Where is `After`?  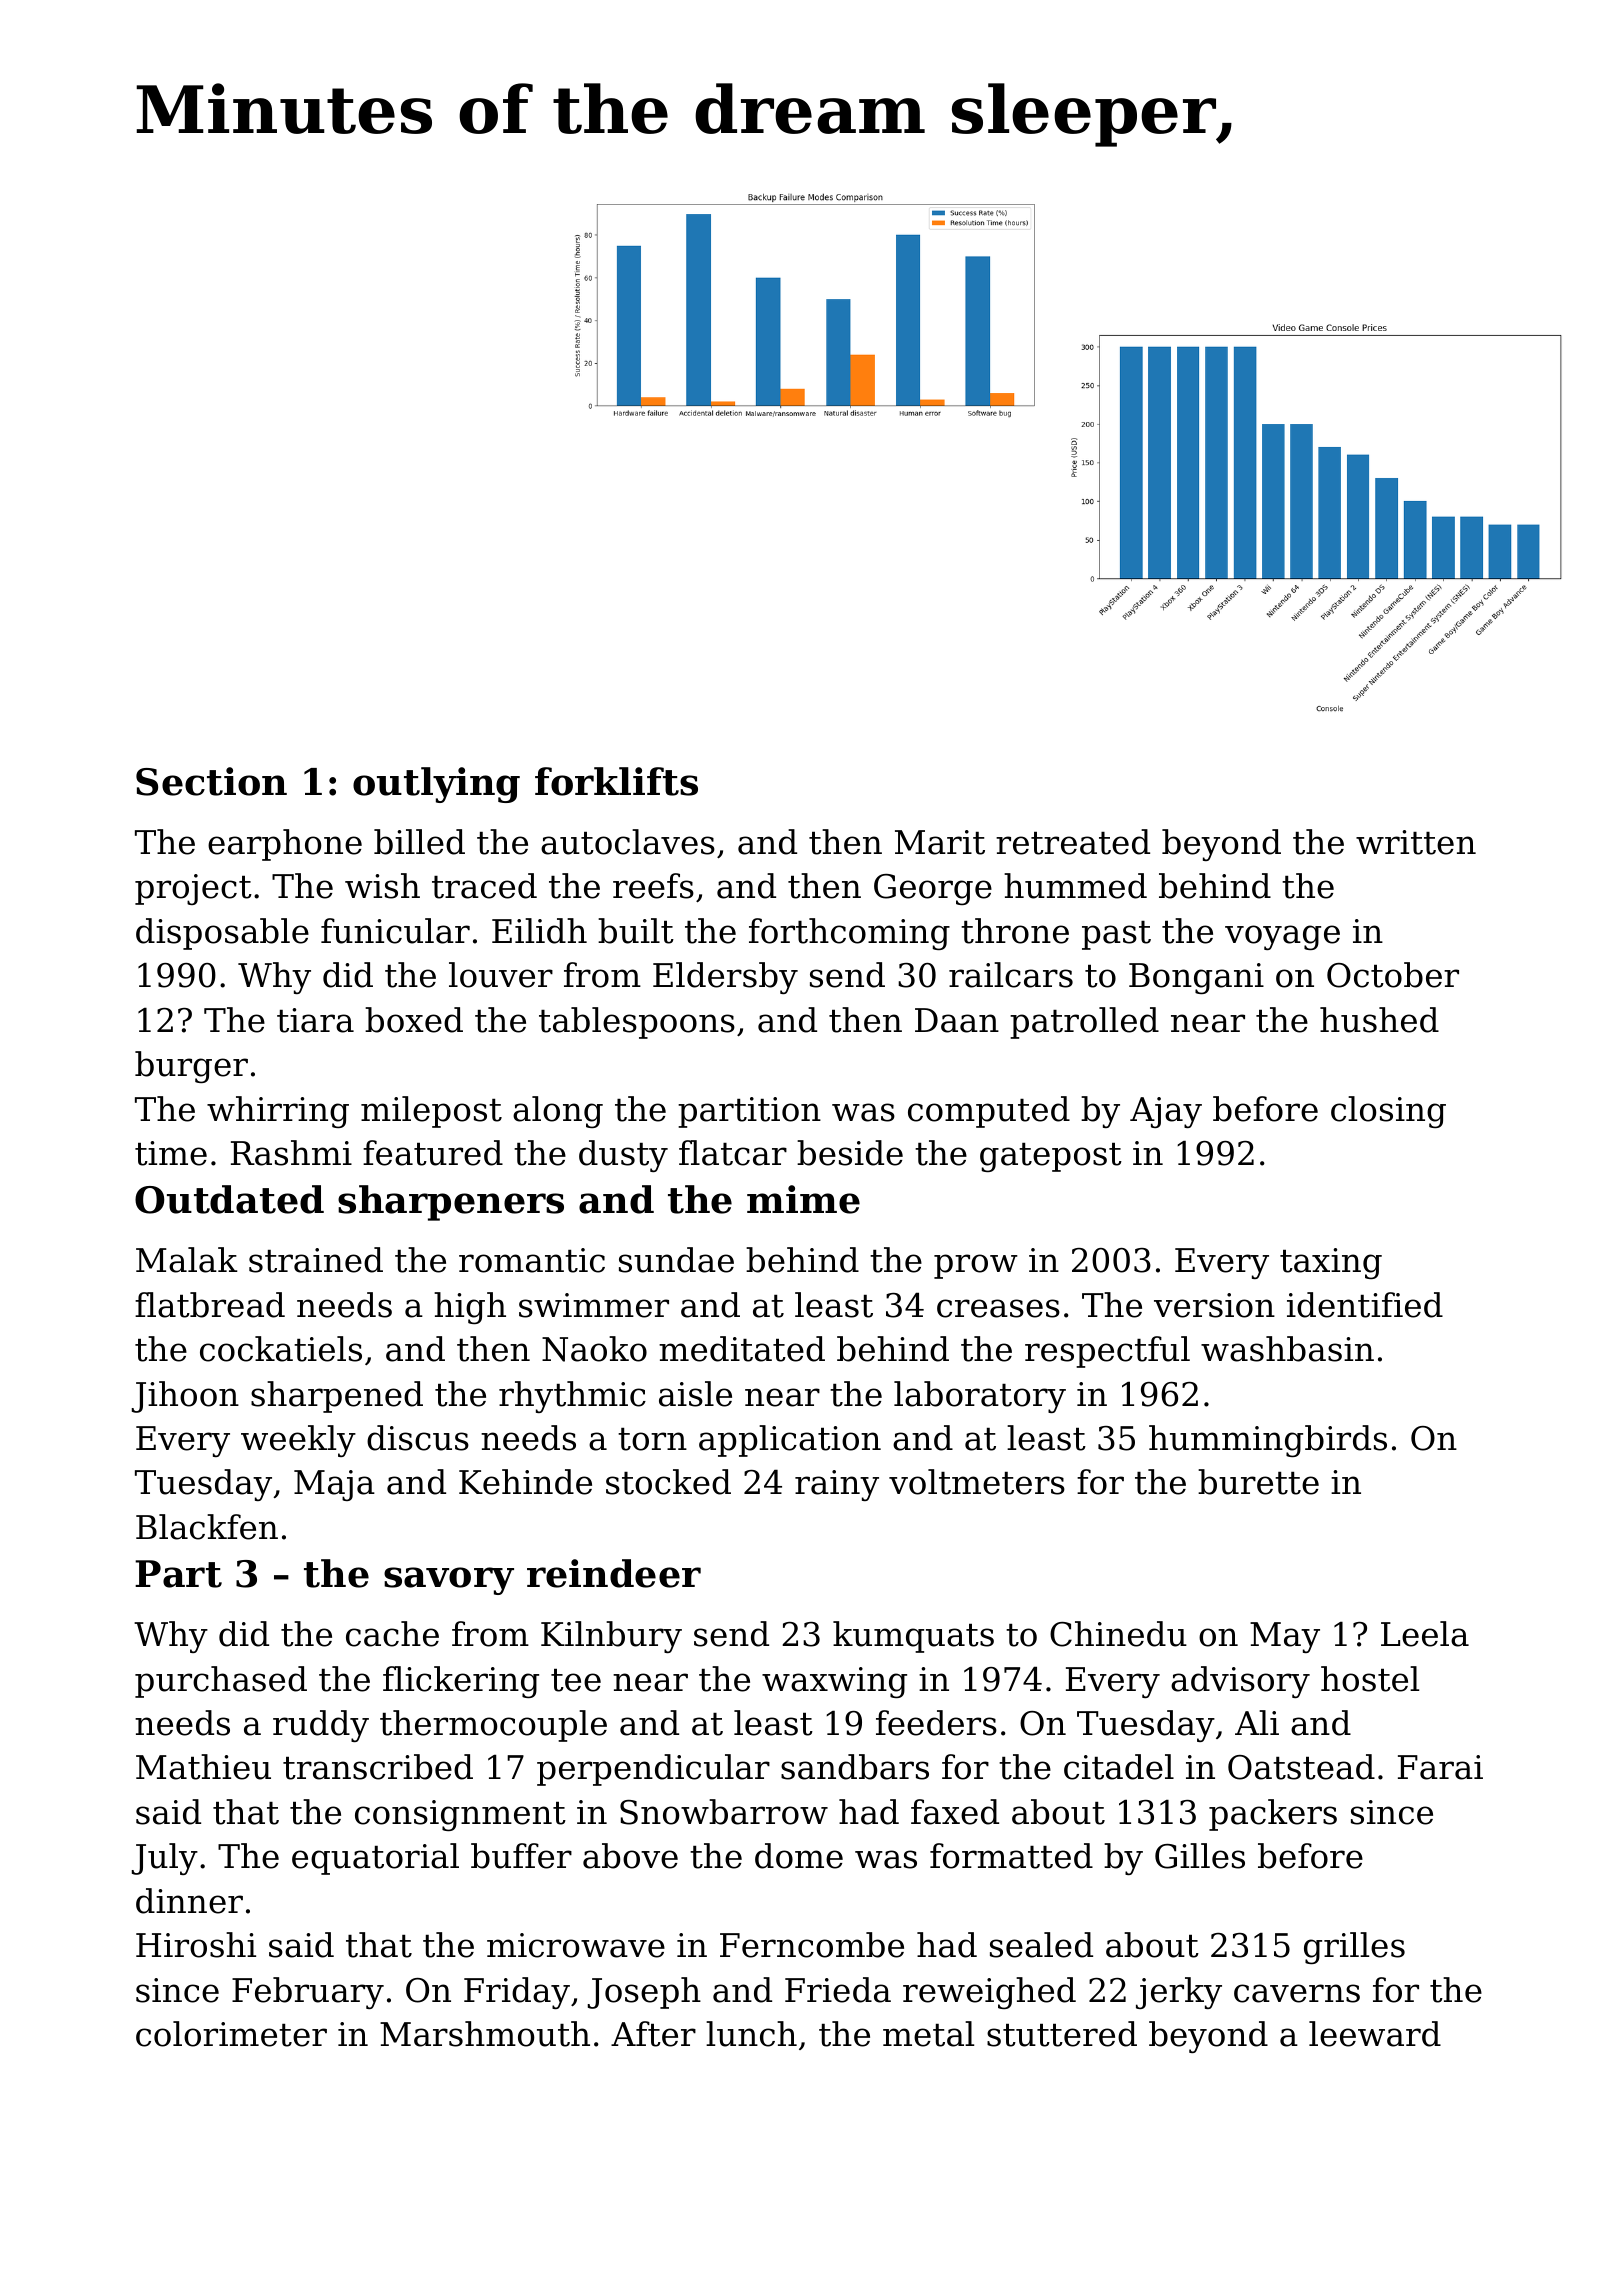 After is located at coordinates (653, 2034).
